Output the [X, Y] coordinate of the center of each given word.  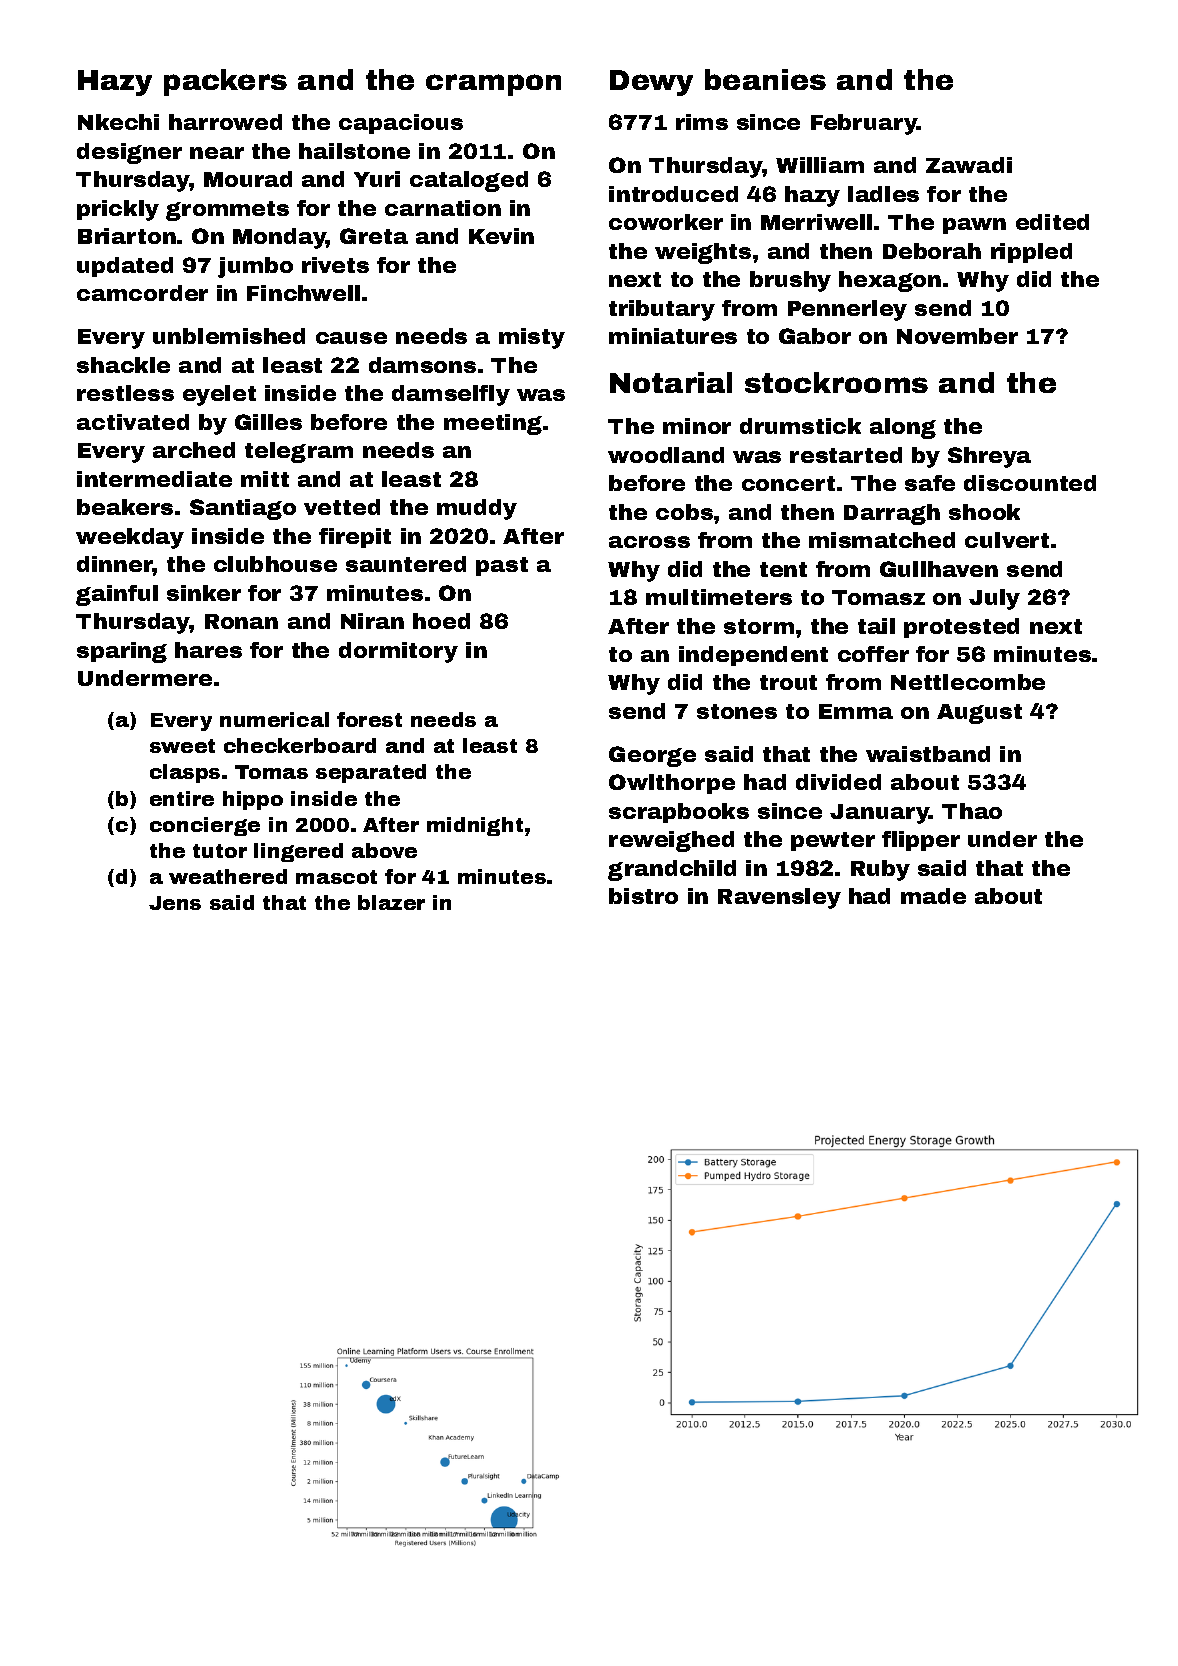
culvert [1007, 540]
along [903, 428]
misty [532, 338]
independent [753, 656]
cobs [684, 512]
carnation [443, 208]
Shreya [989, 457]
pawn [974, 226]
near [217, 153]
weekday [130, 538]
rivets [335, 265]
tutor [220, 851]
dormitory [398, 652]
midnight [475, 826]
